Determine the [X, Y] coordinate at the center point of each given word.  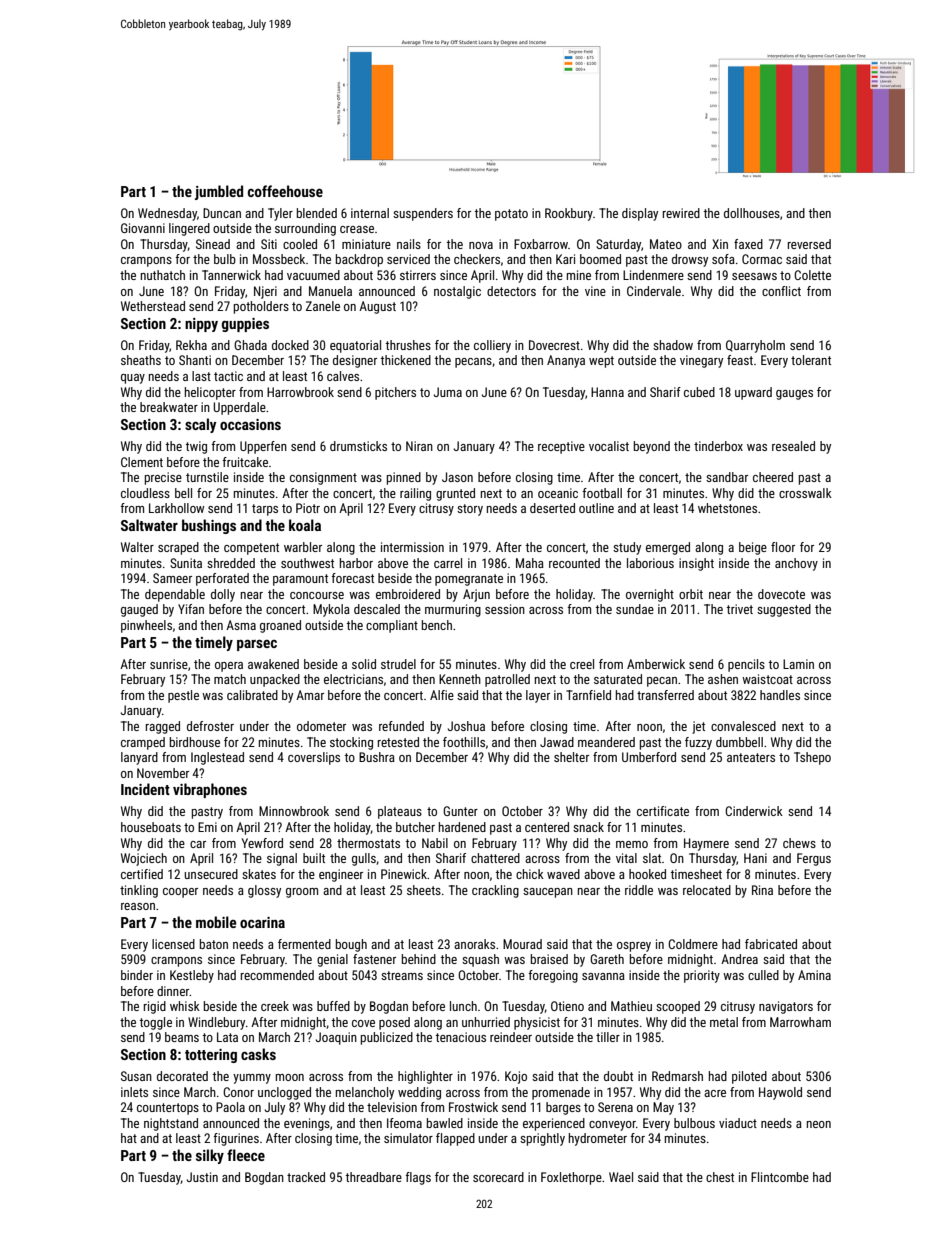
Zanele [323, 306]
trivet [740, 609]
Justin [202, 1177]
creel [582, 664]
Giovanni [143, 228]
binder [137, 975]
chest [720, 1177]
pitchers [395, 393]
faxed [748, 244]
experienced [554, 1124]
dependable [175, 595]
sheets [424, 890]
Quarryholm [755, 346]
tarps [265, 510]
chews [799, 843]
